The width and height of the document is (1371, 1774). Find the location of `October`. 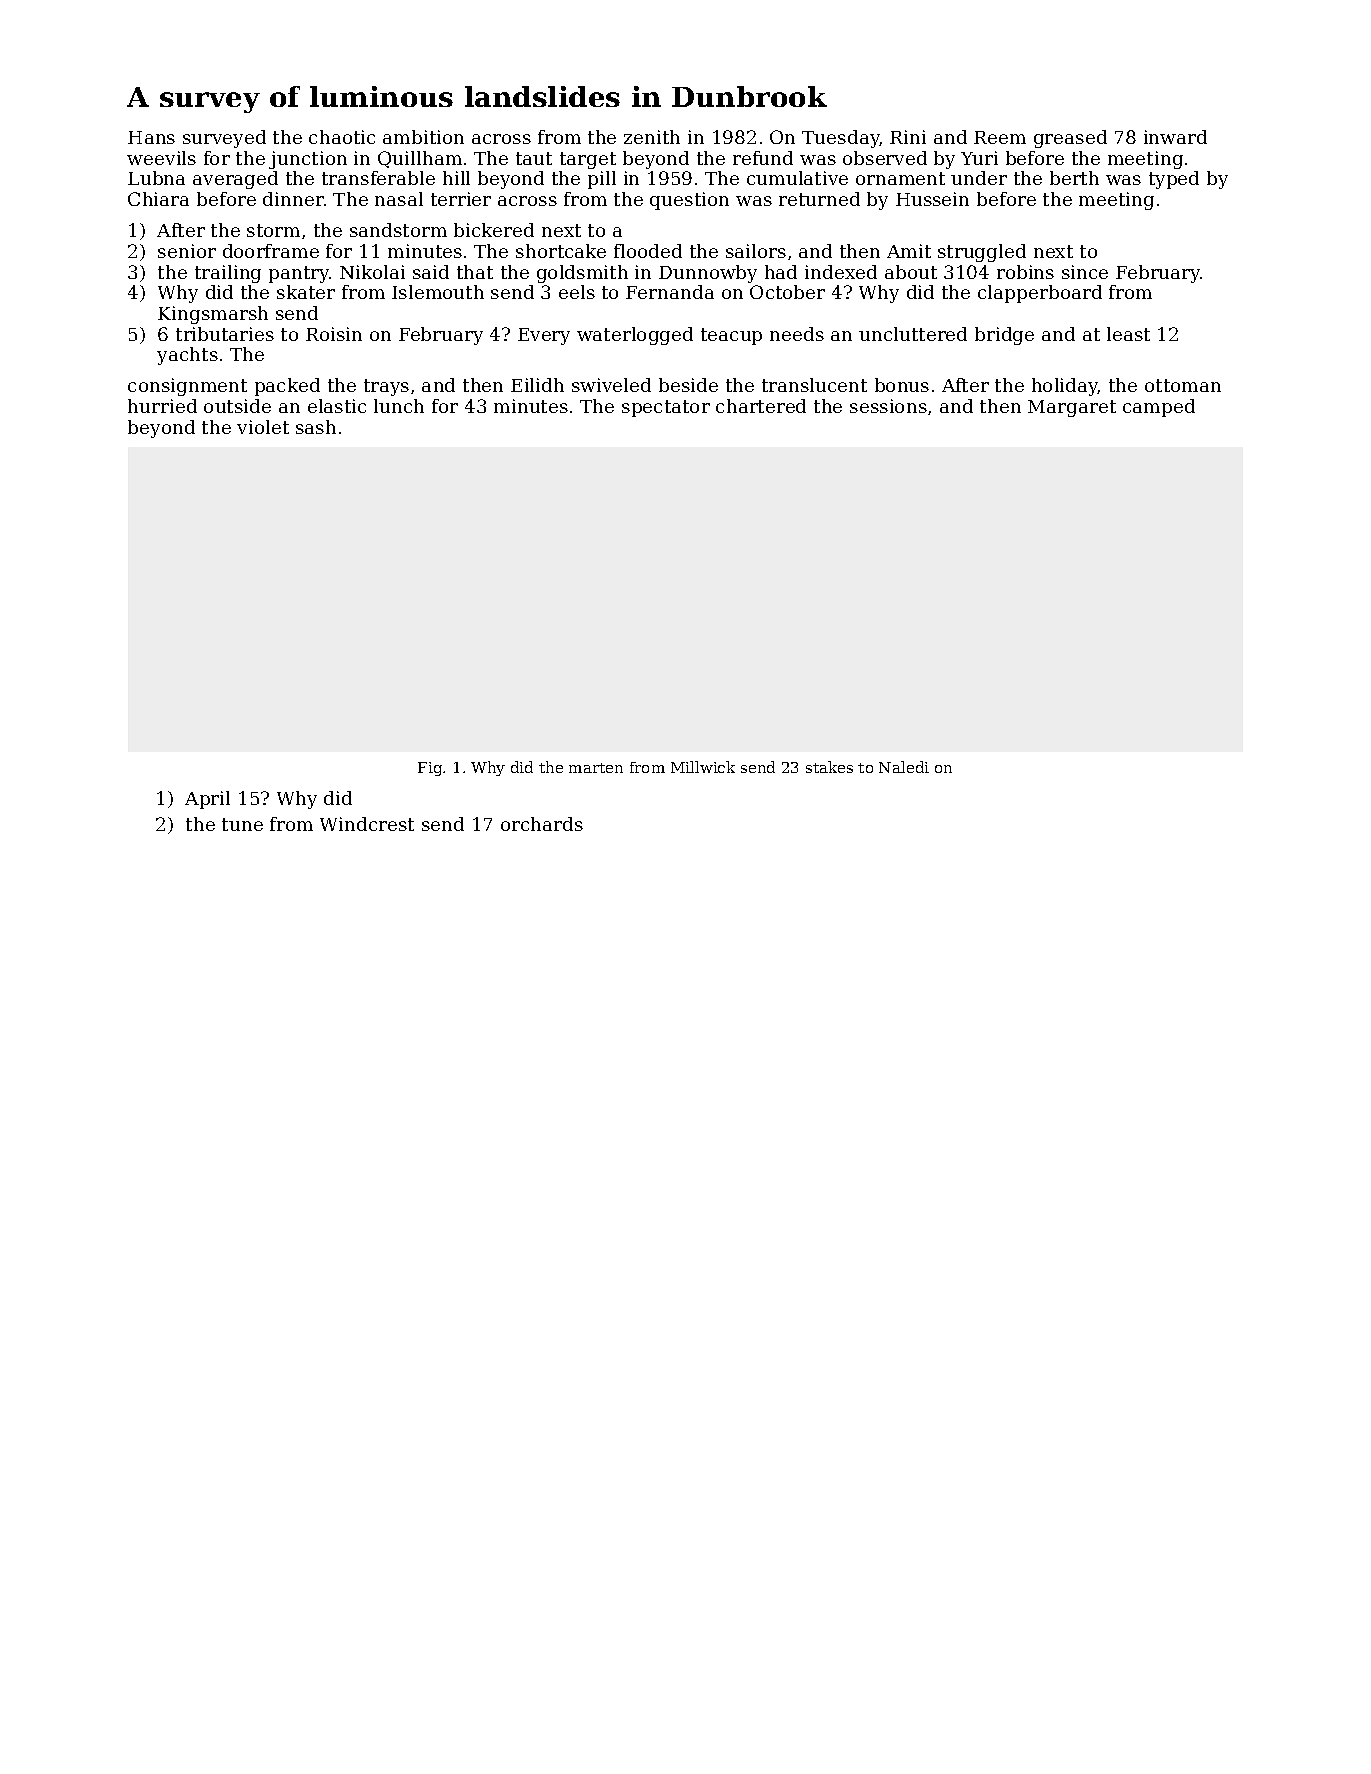

October is located at coordinates (787, 292).
